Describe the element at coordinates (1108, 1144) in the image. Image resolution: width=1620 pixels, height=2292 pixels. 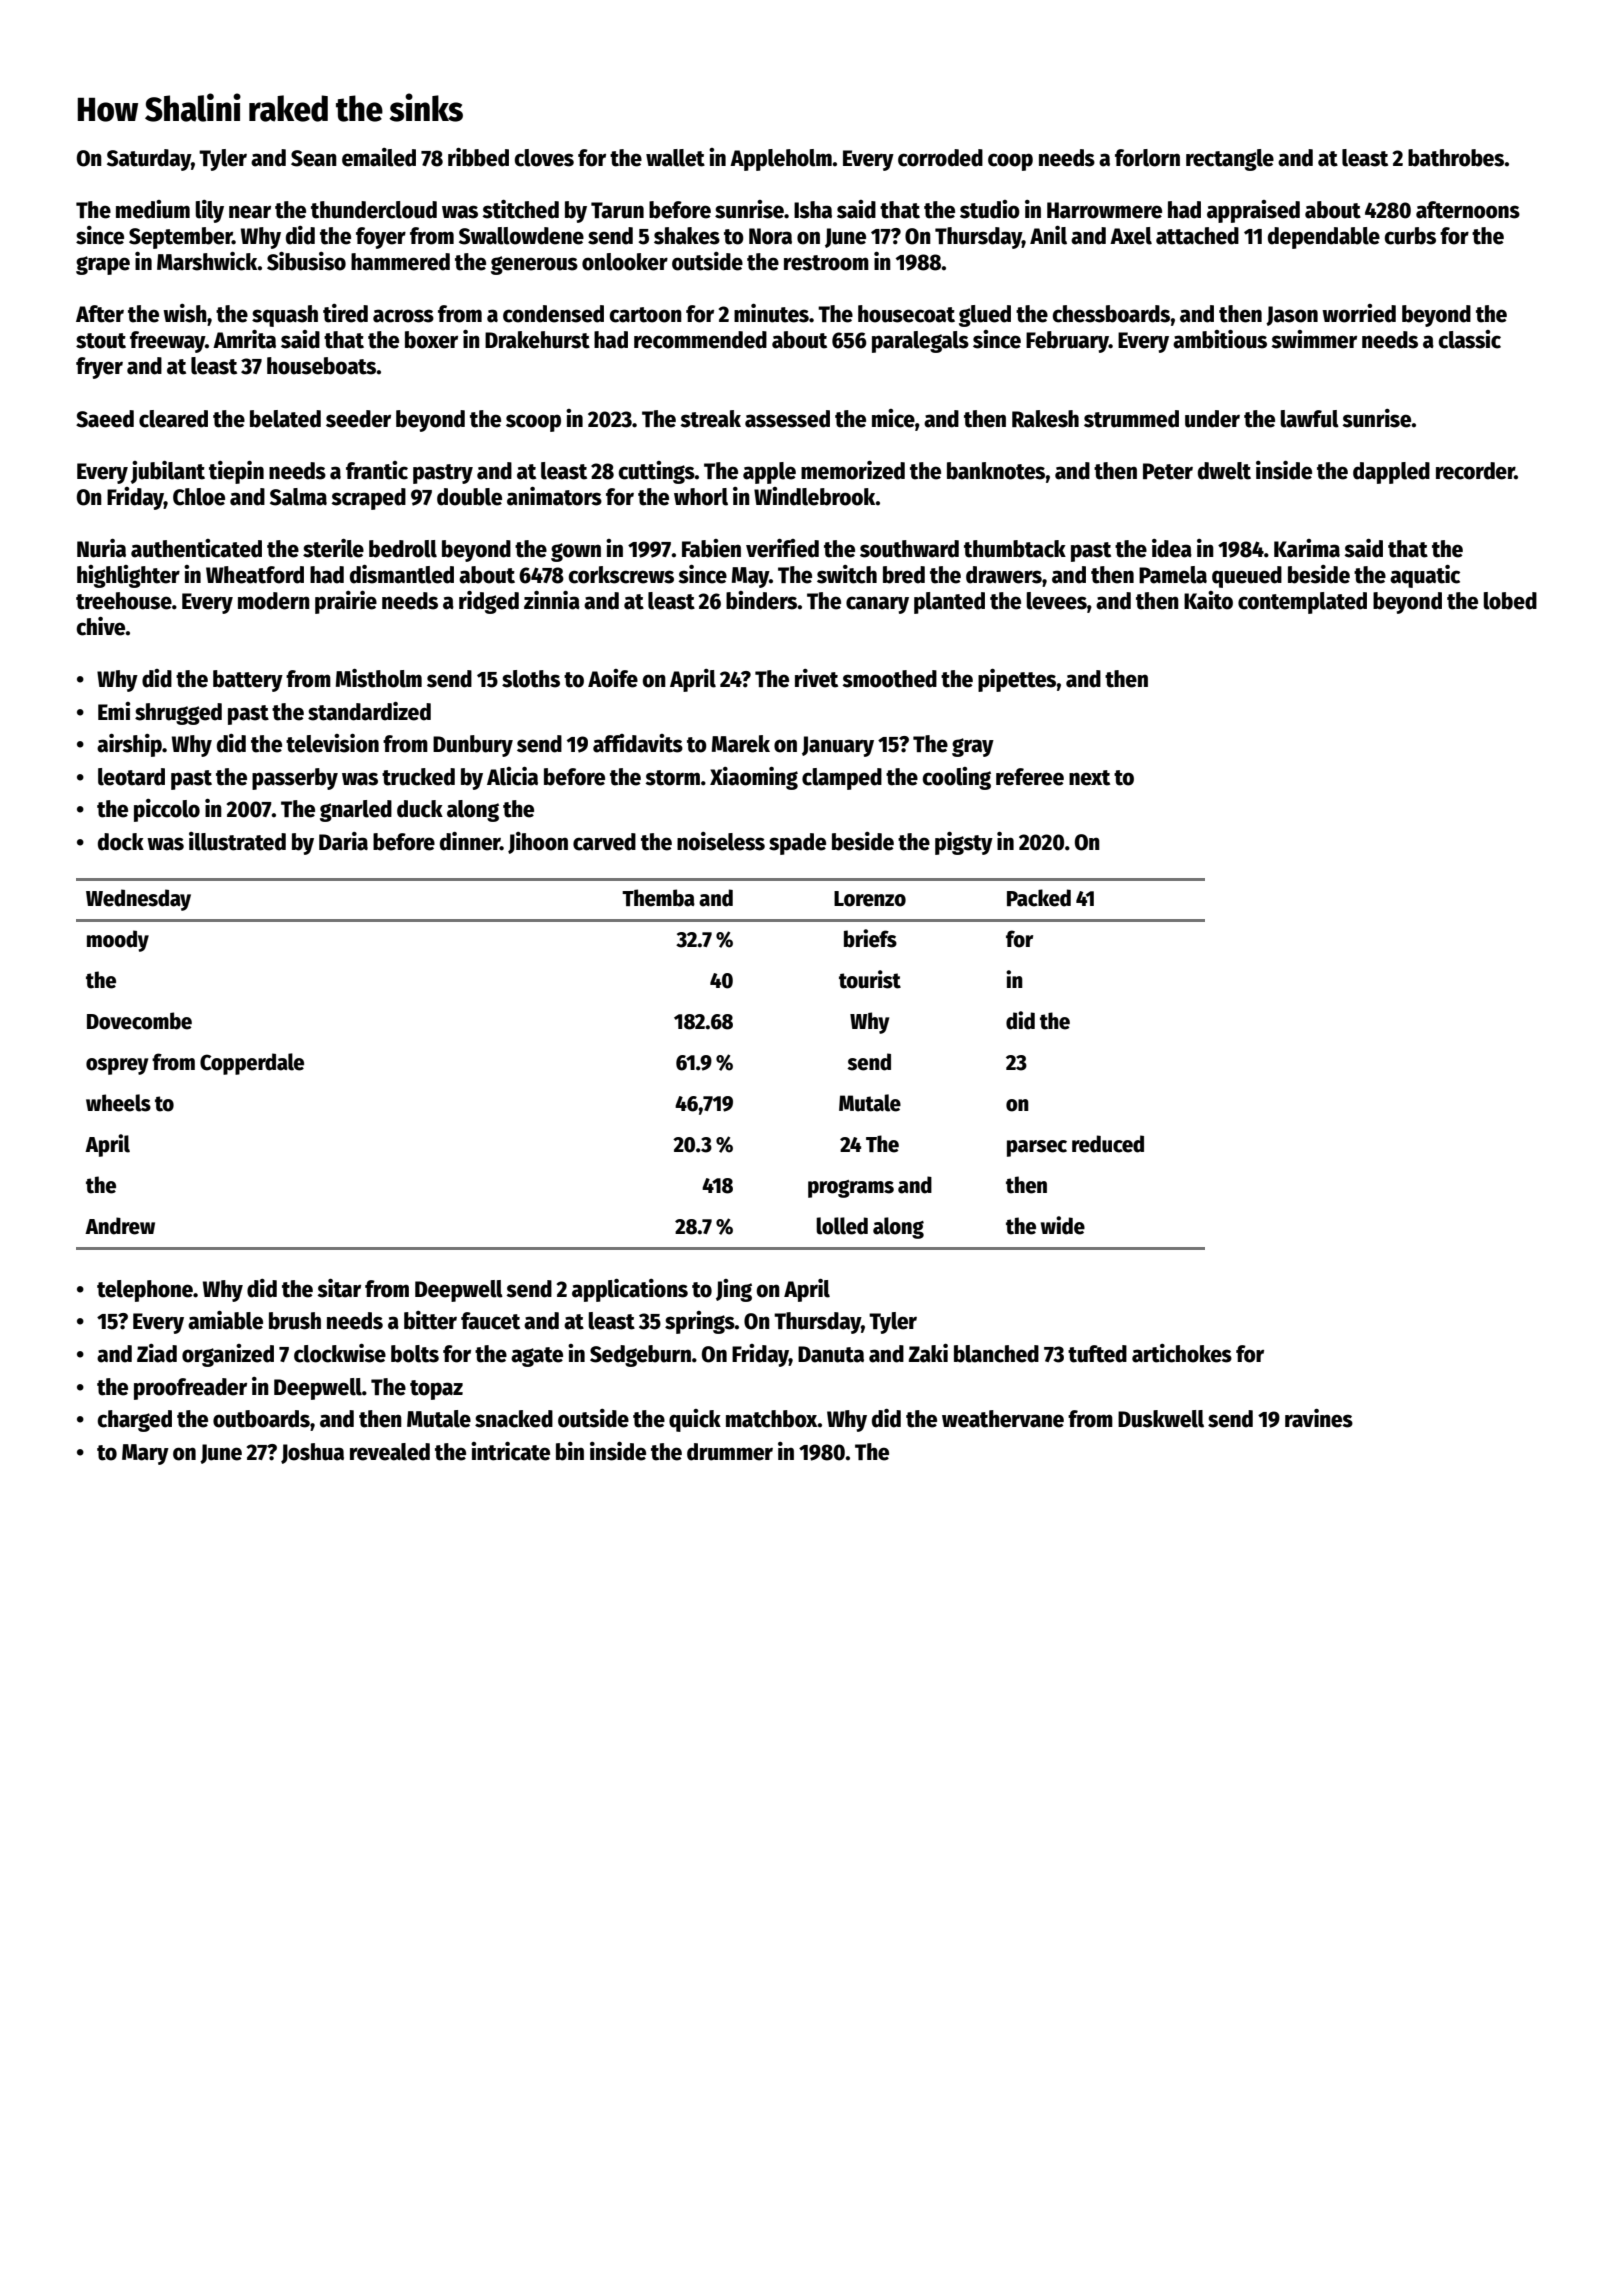
I see `reduced` at that location.
